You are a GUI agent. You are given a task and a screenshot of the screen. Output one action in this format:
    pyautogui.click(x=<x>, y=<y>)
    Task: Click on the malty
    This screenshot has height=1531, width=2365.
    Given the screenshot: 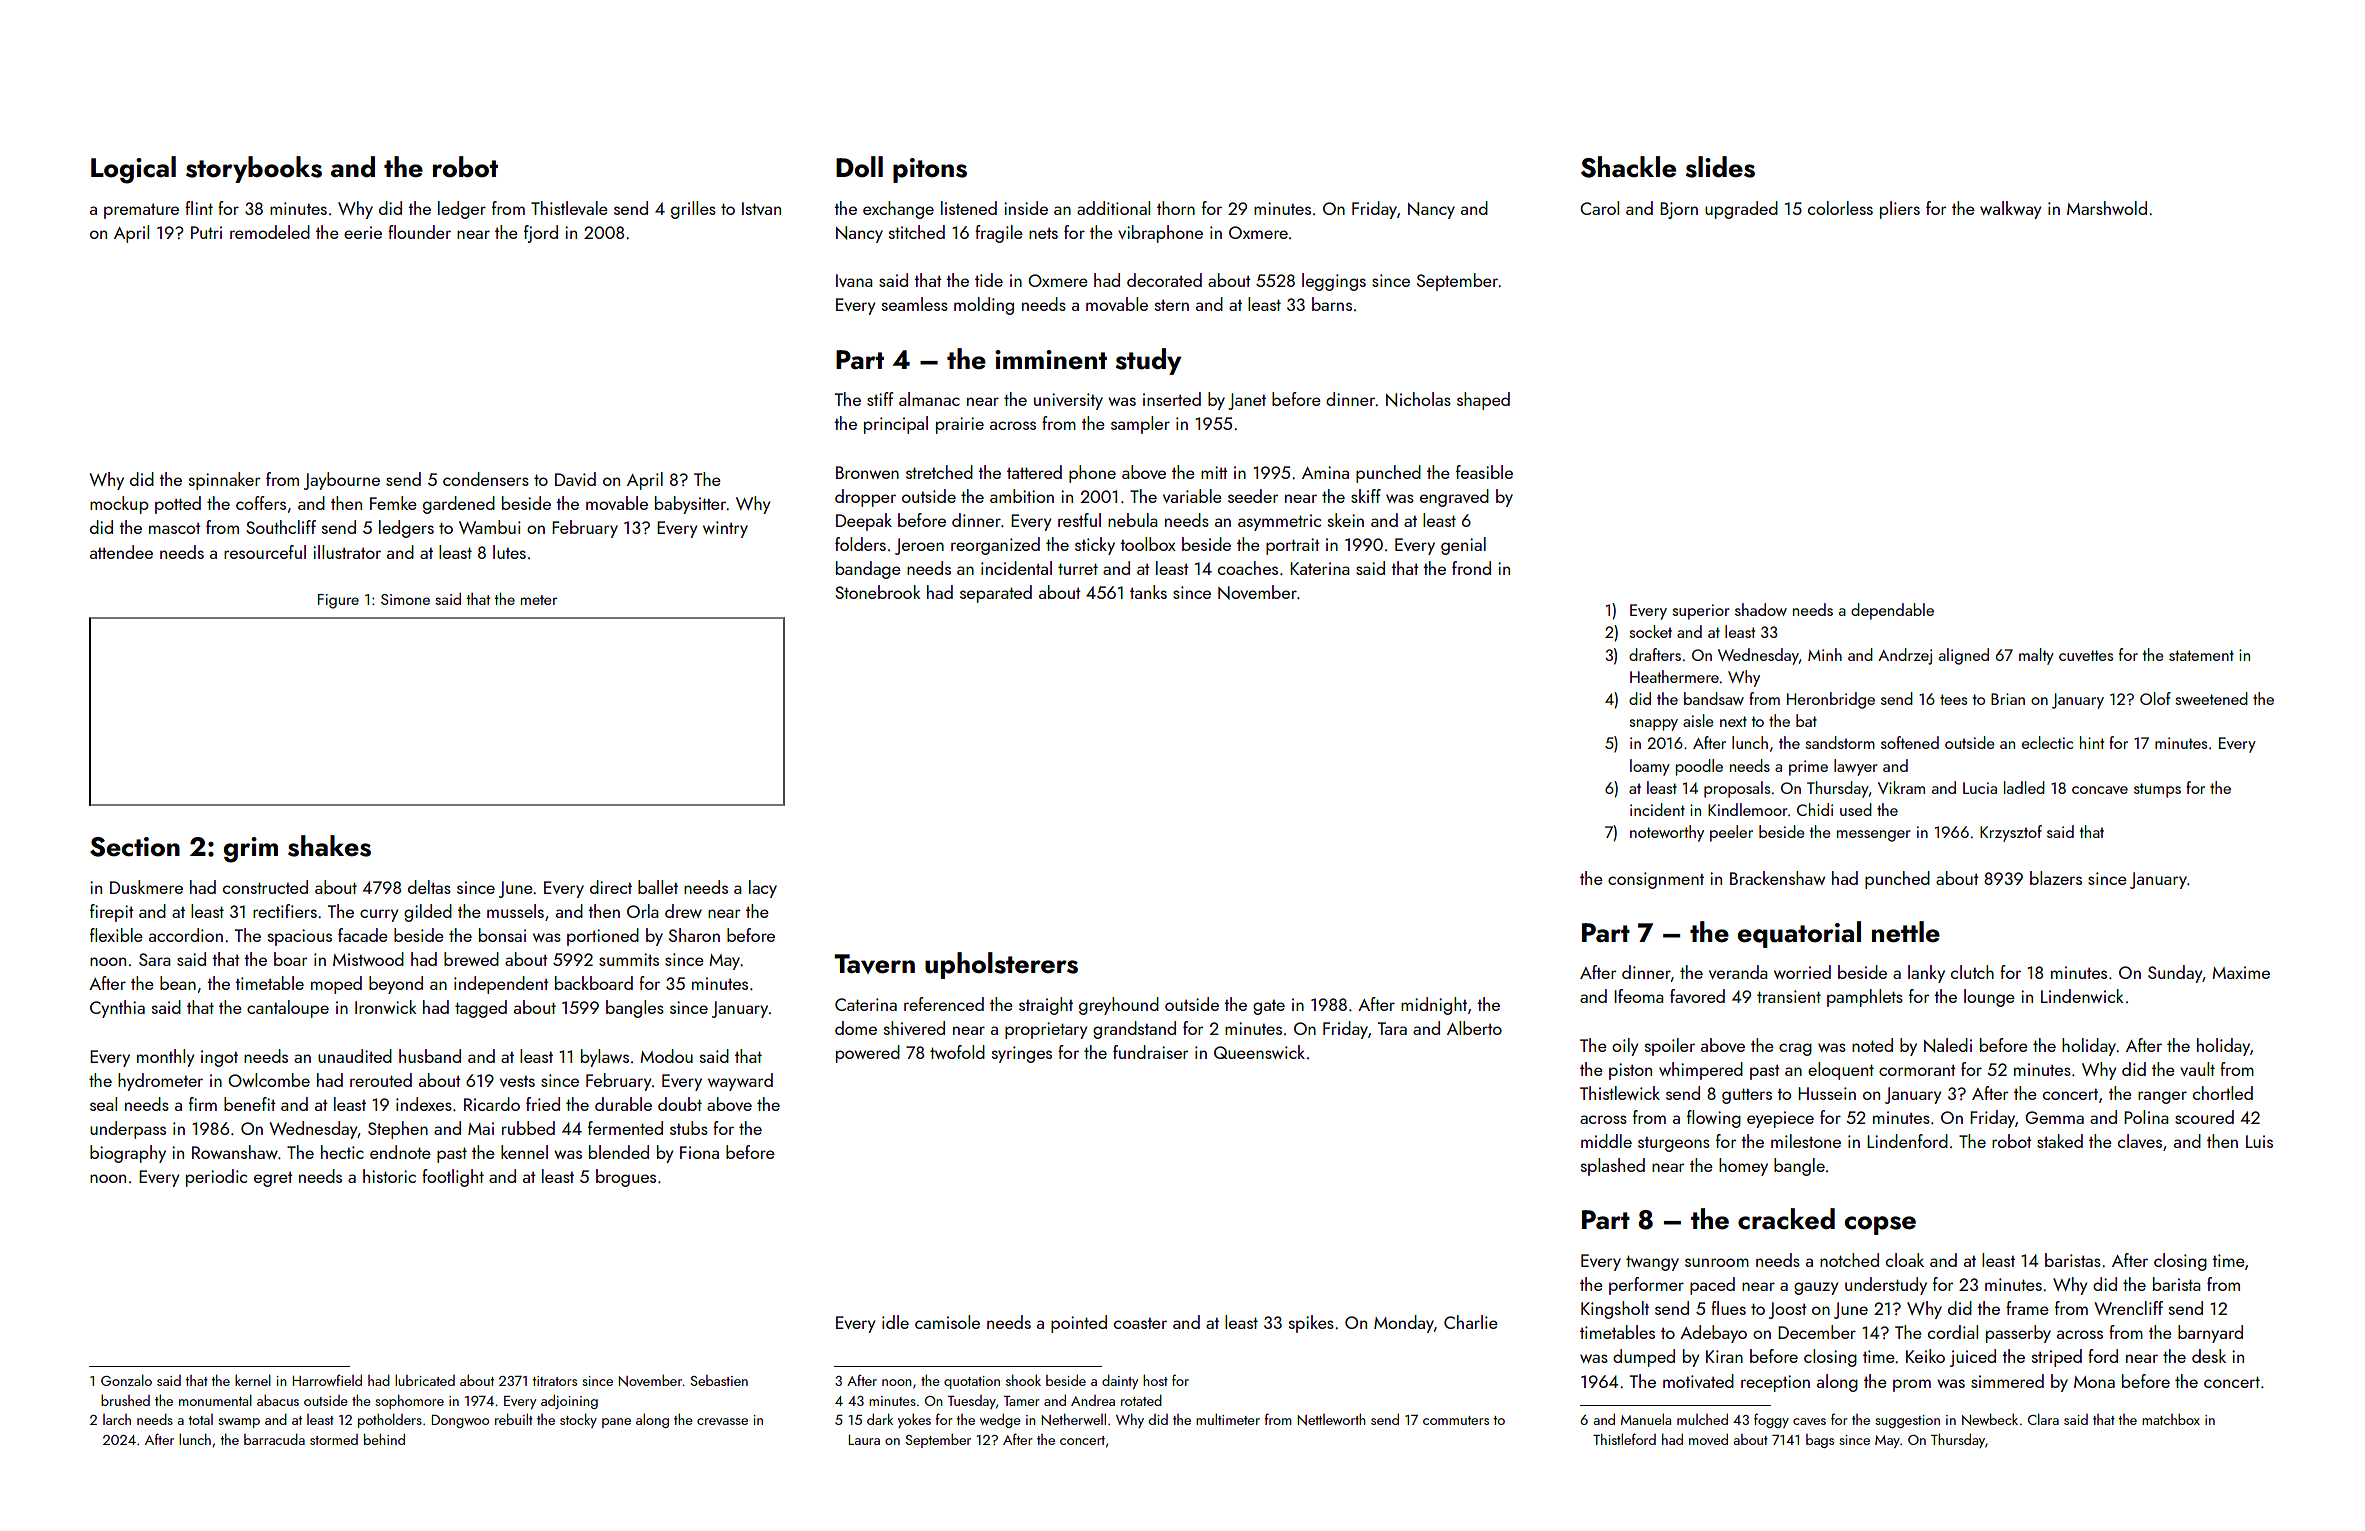 What is the action you would take?
    pyautogui.click(x=2036, y=656)
